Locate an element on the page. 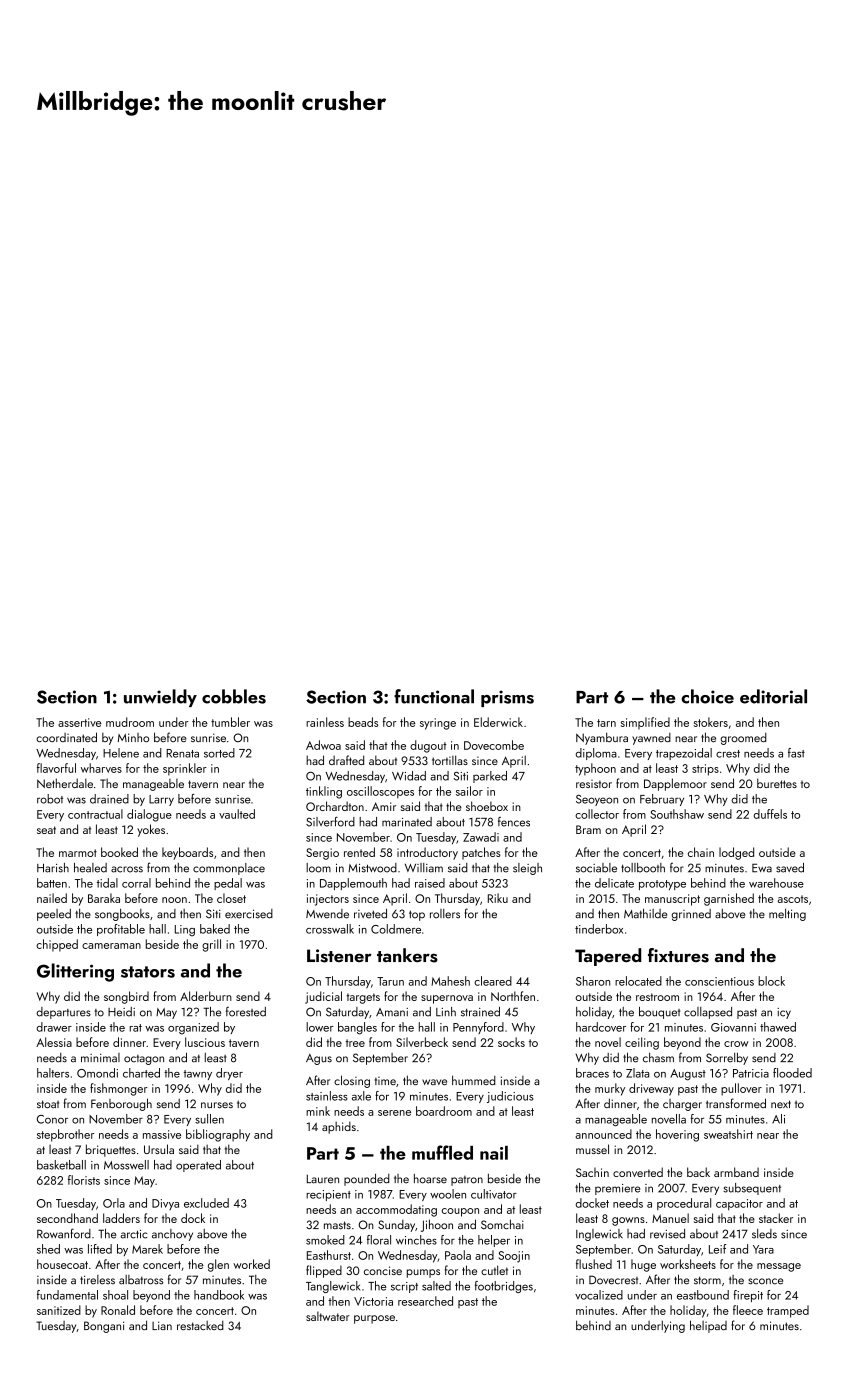 The height and width of the page is (1400, 849). hovering is located at coordinates (677, 1135).
